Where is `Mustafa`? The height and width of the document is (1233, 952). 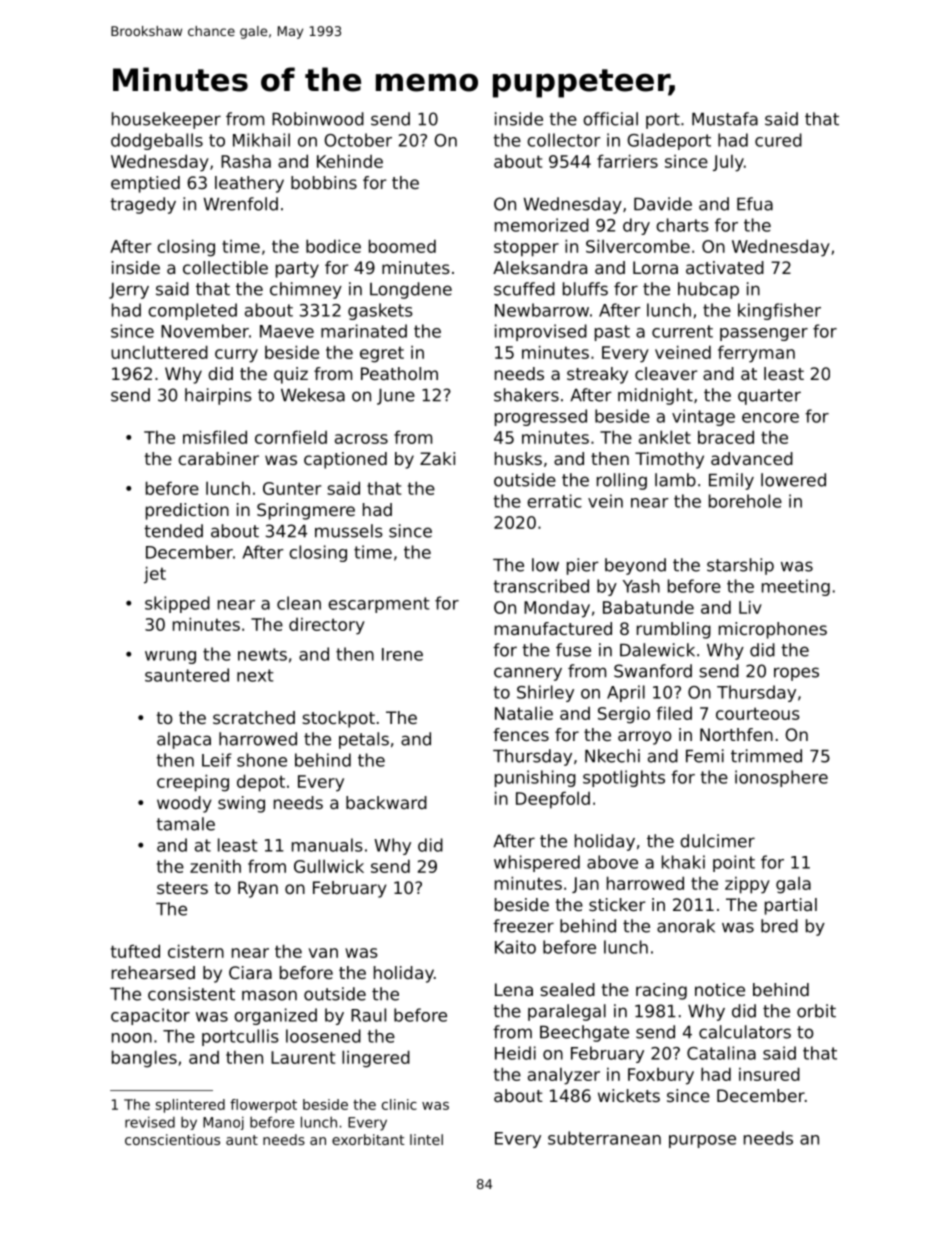 Mustafa is located at coordinates (725, 119).
